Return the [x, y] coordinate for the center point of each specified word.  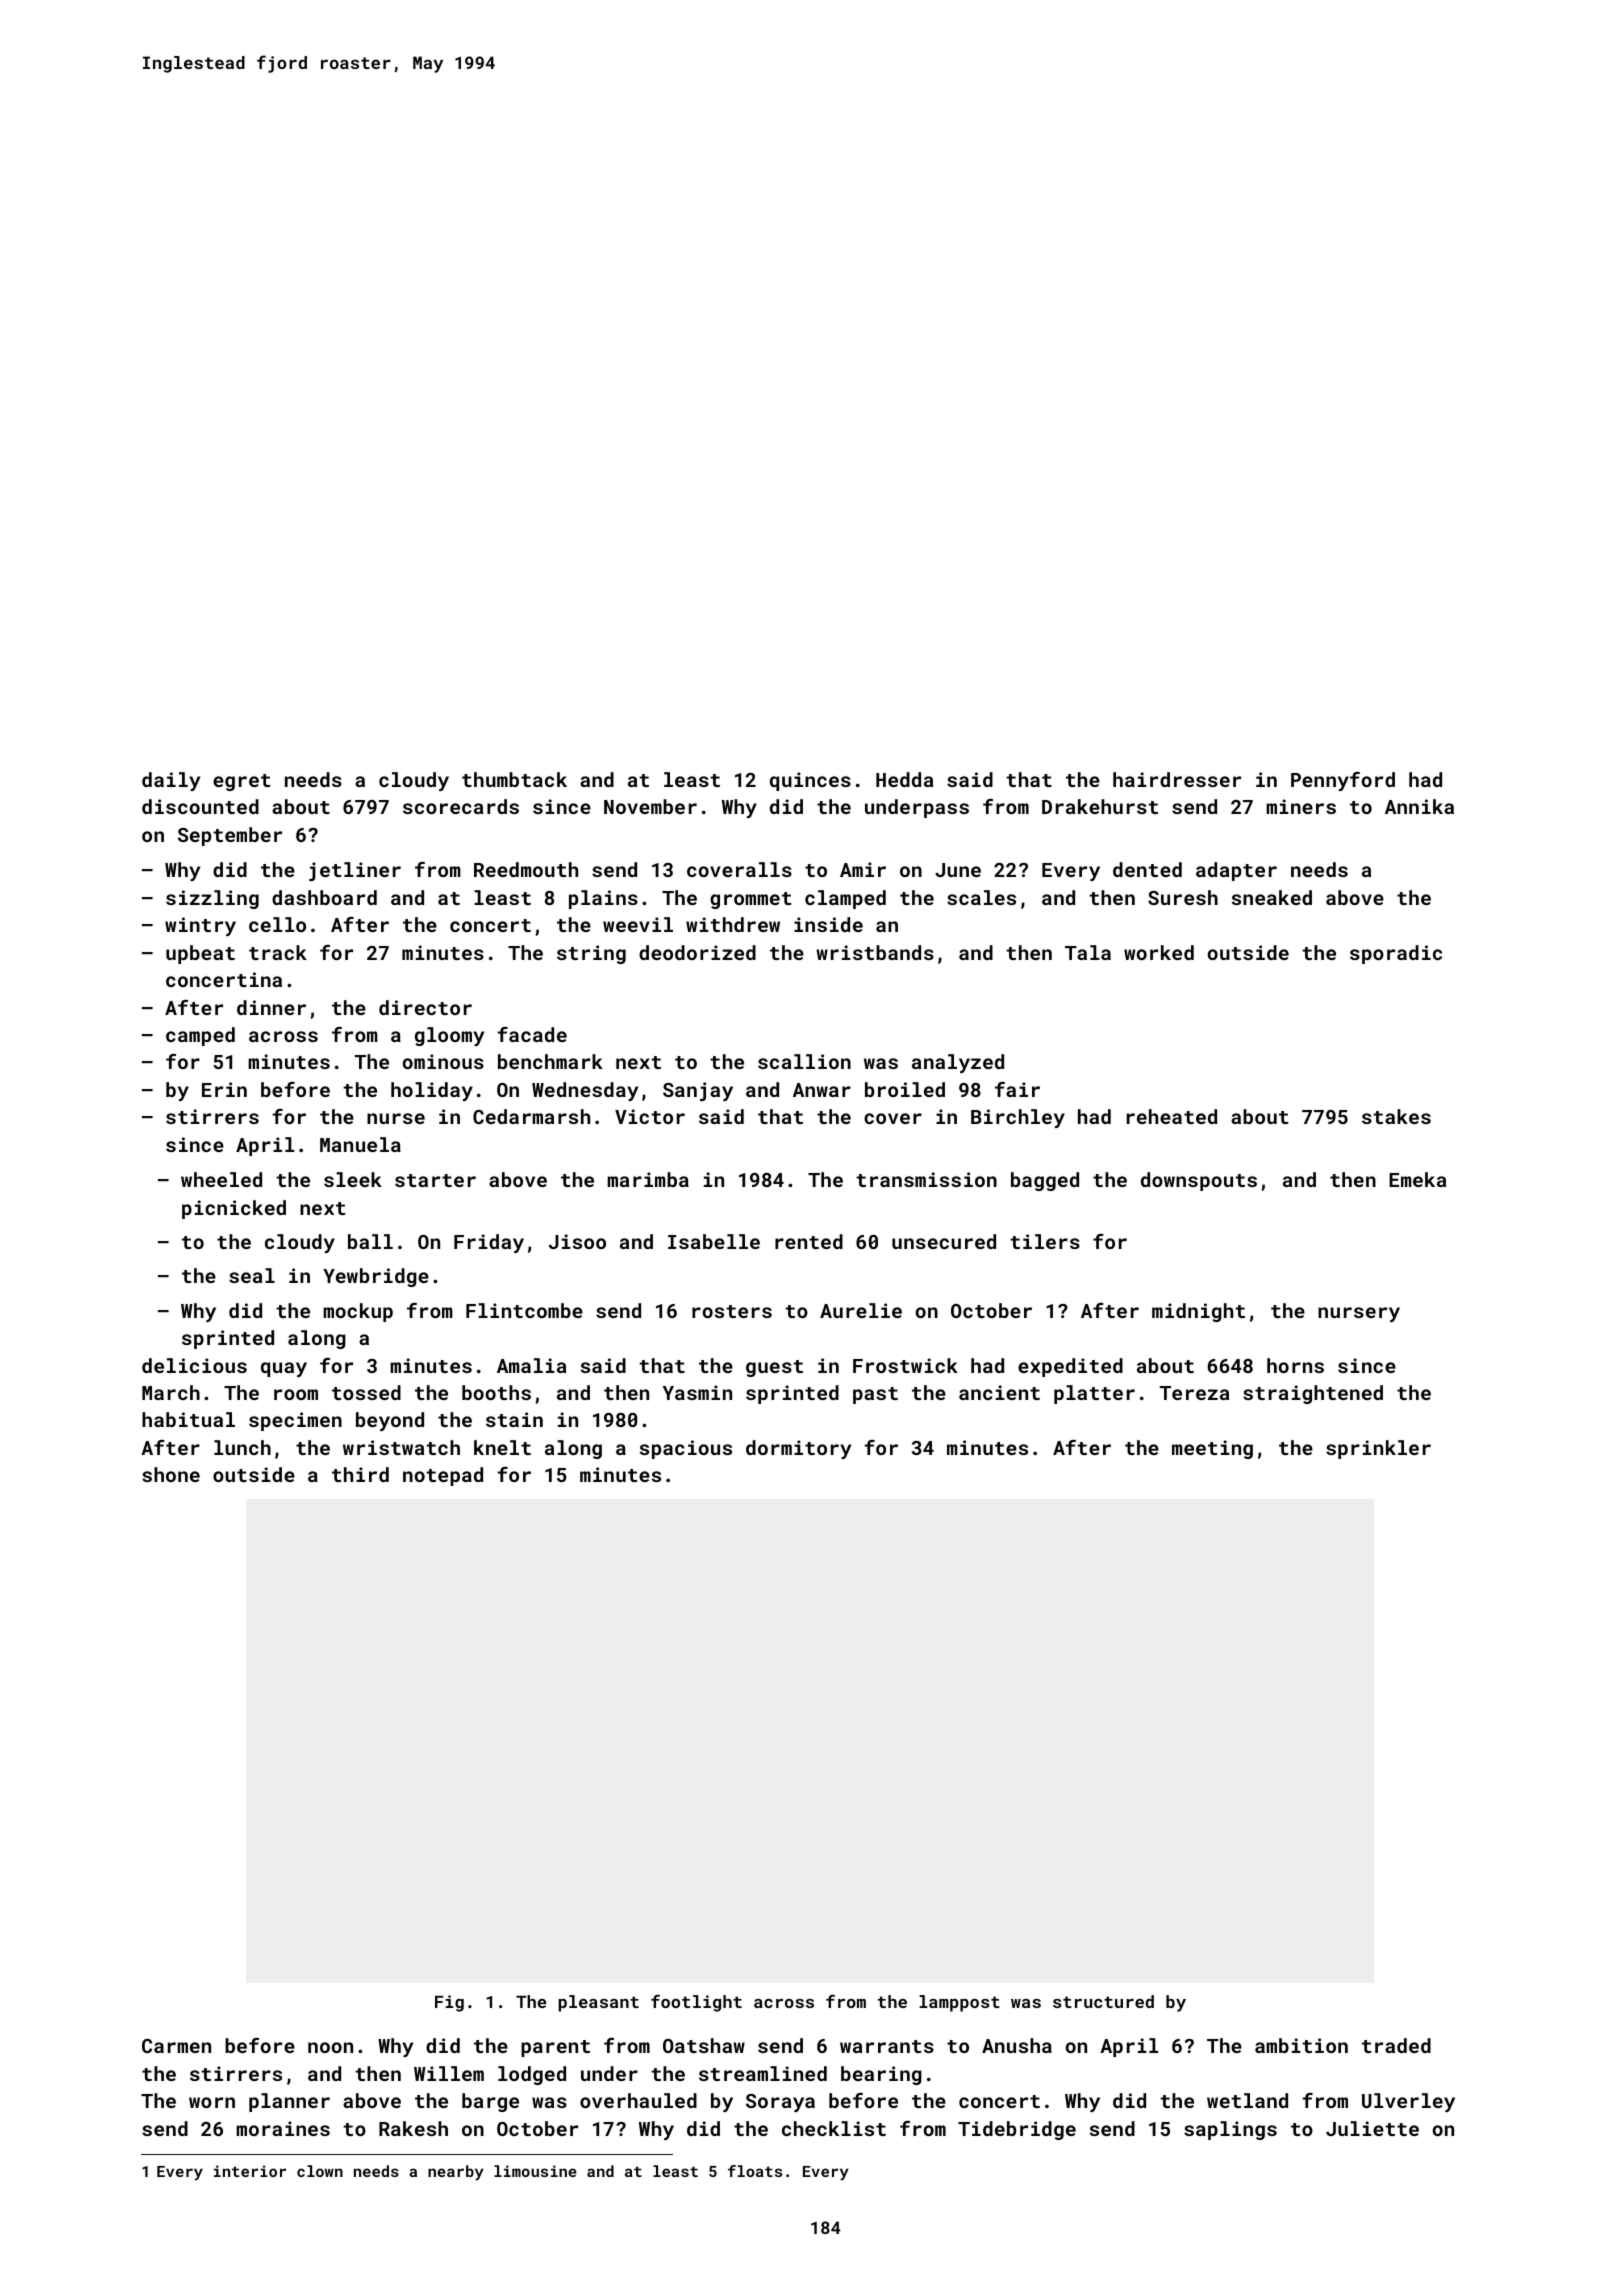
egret [241, 782]
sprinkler [1378, 1449]
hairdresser [1177, 779]
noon [330, 2047]
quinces [810, 781]
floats [755, 2171]
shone [171, 1474]
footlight [696, 2003]
